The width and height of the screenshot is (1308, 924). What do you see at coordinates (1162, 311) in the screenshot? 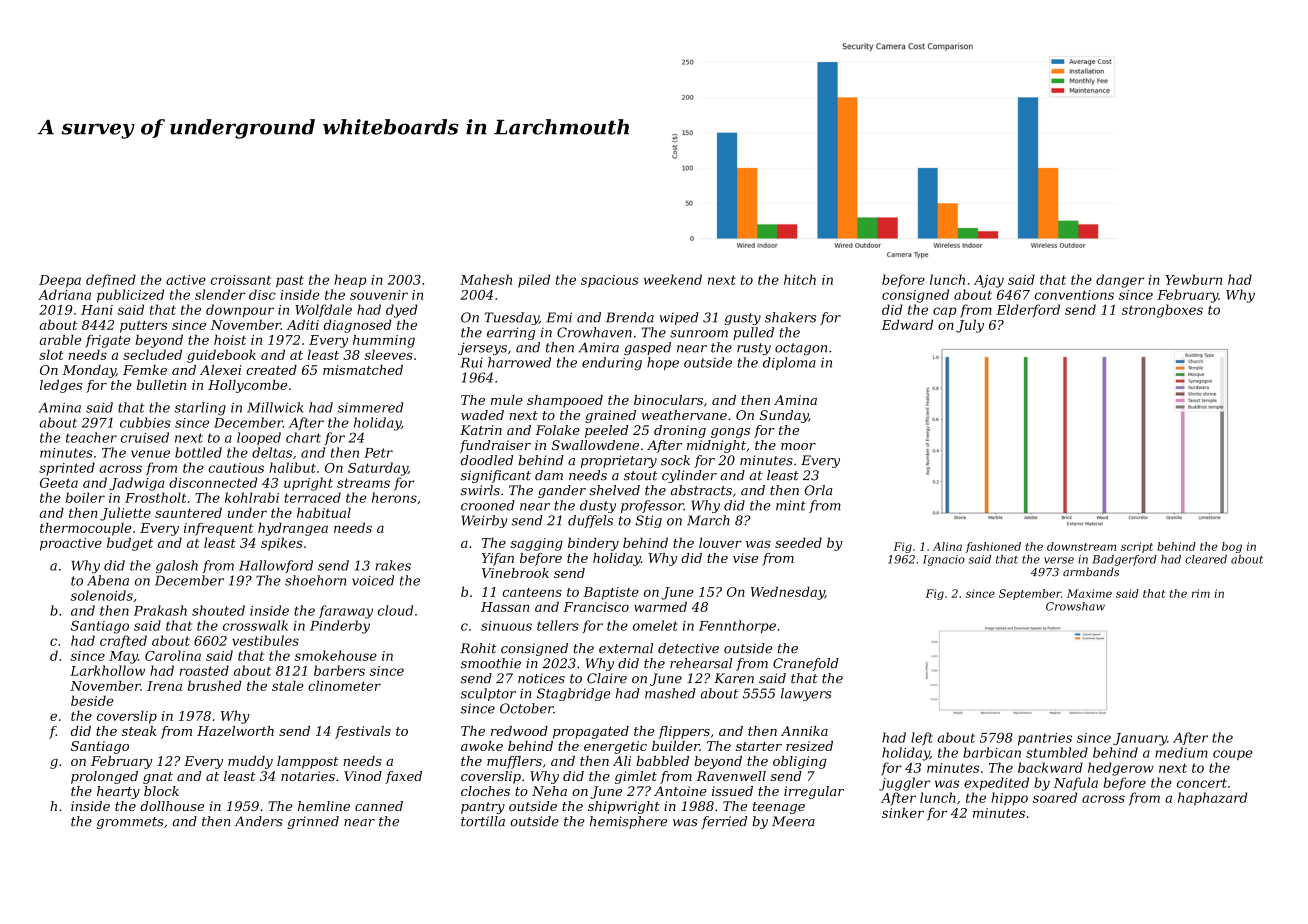
I see `strongboxes` at bounding box center [1162, 311].
